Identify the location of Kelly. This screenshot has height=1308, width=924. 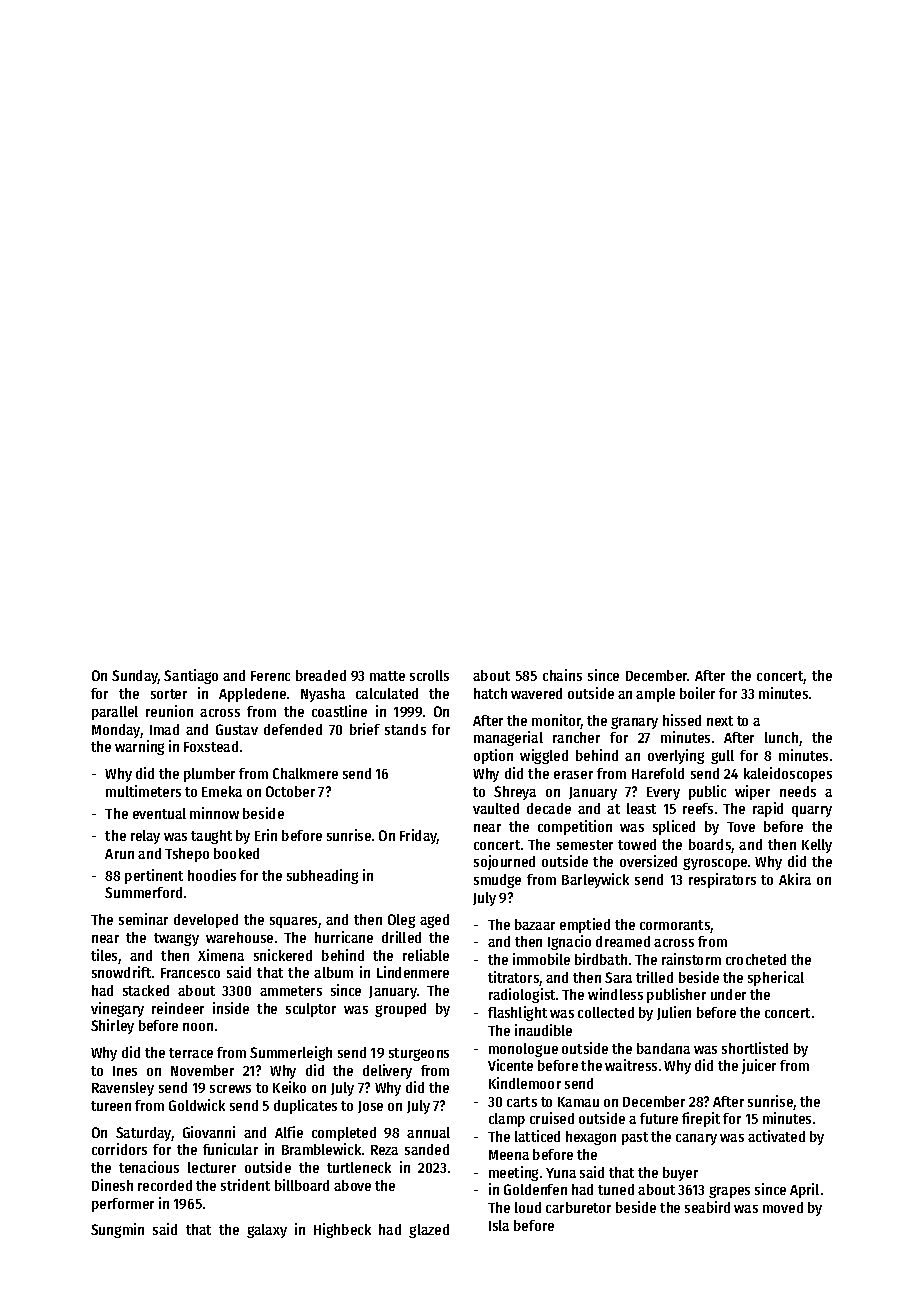
(817, 846).
